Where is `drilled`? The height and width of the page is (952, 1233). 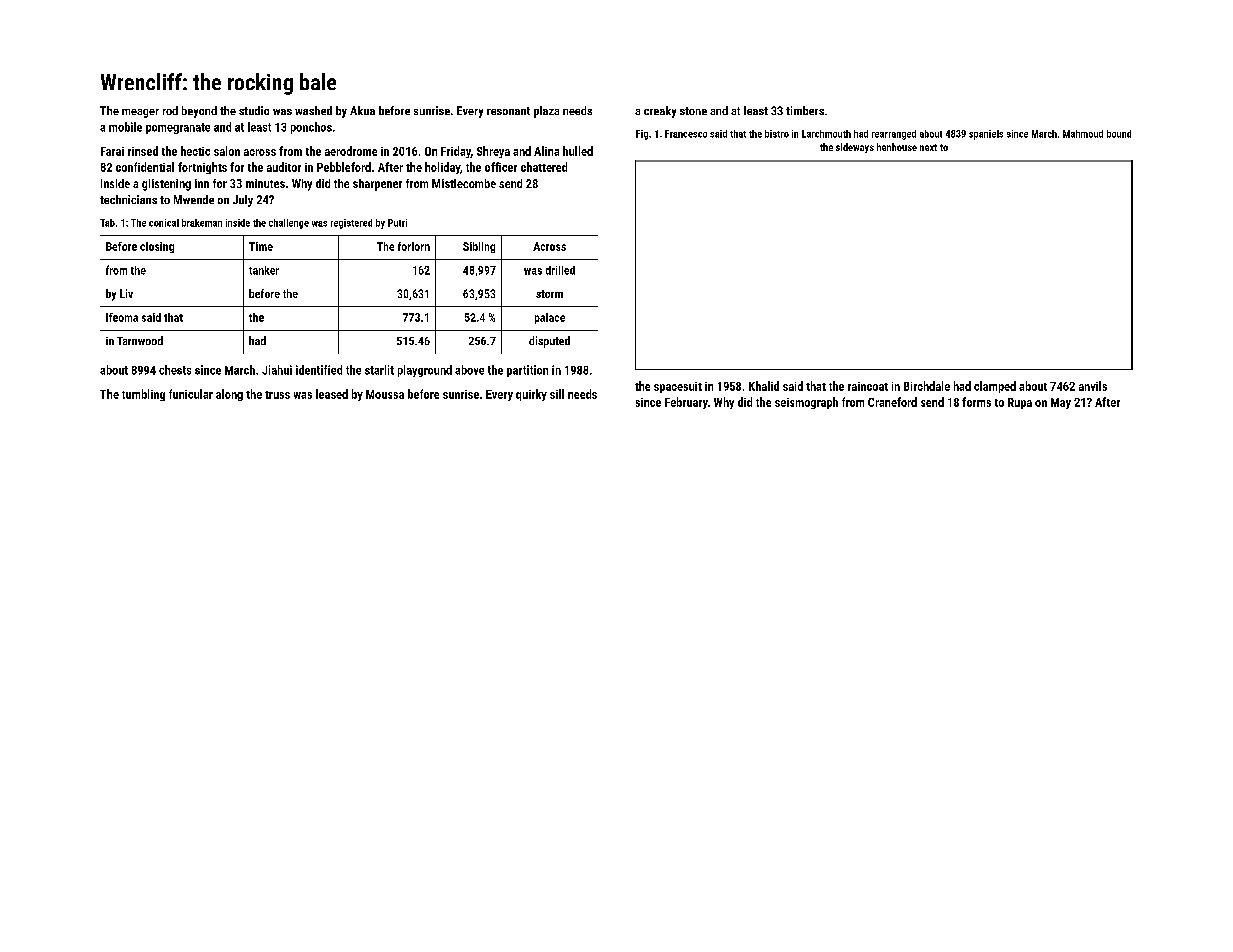
drilled is located at coordinates (560, 270).
